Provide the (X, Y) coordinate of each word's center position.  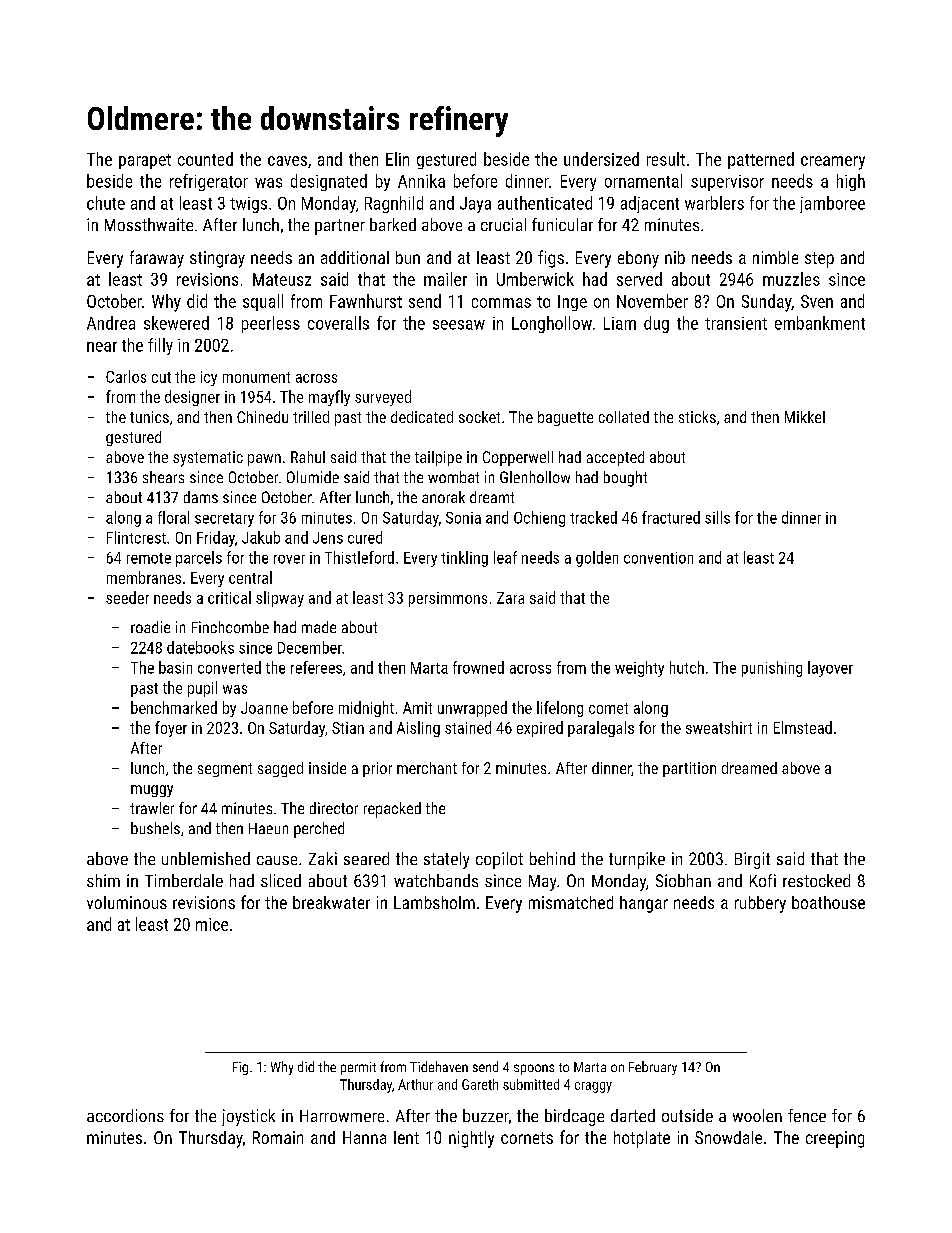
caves (287, 161)
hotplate (642, 1139)
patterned (761, 160)
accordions (125, 1115)
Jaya (475, 205)
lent (406, 1137)
